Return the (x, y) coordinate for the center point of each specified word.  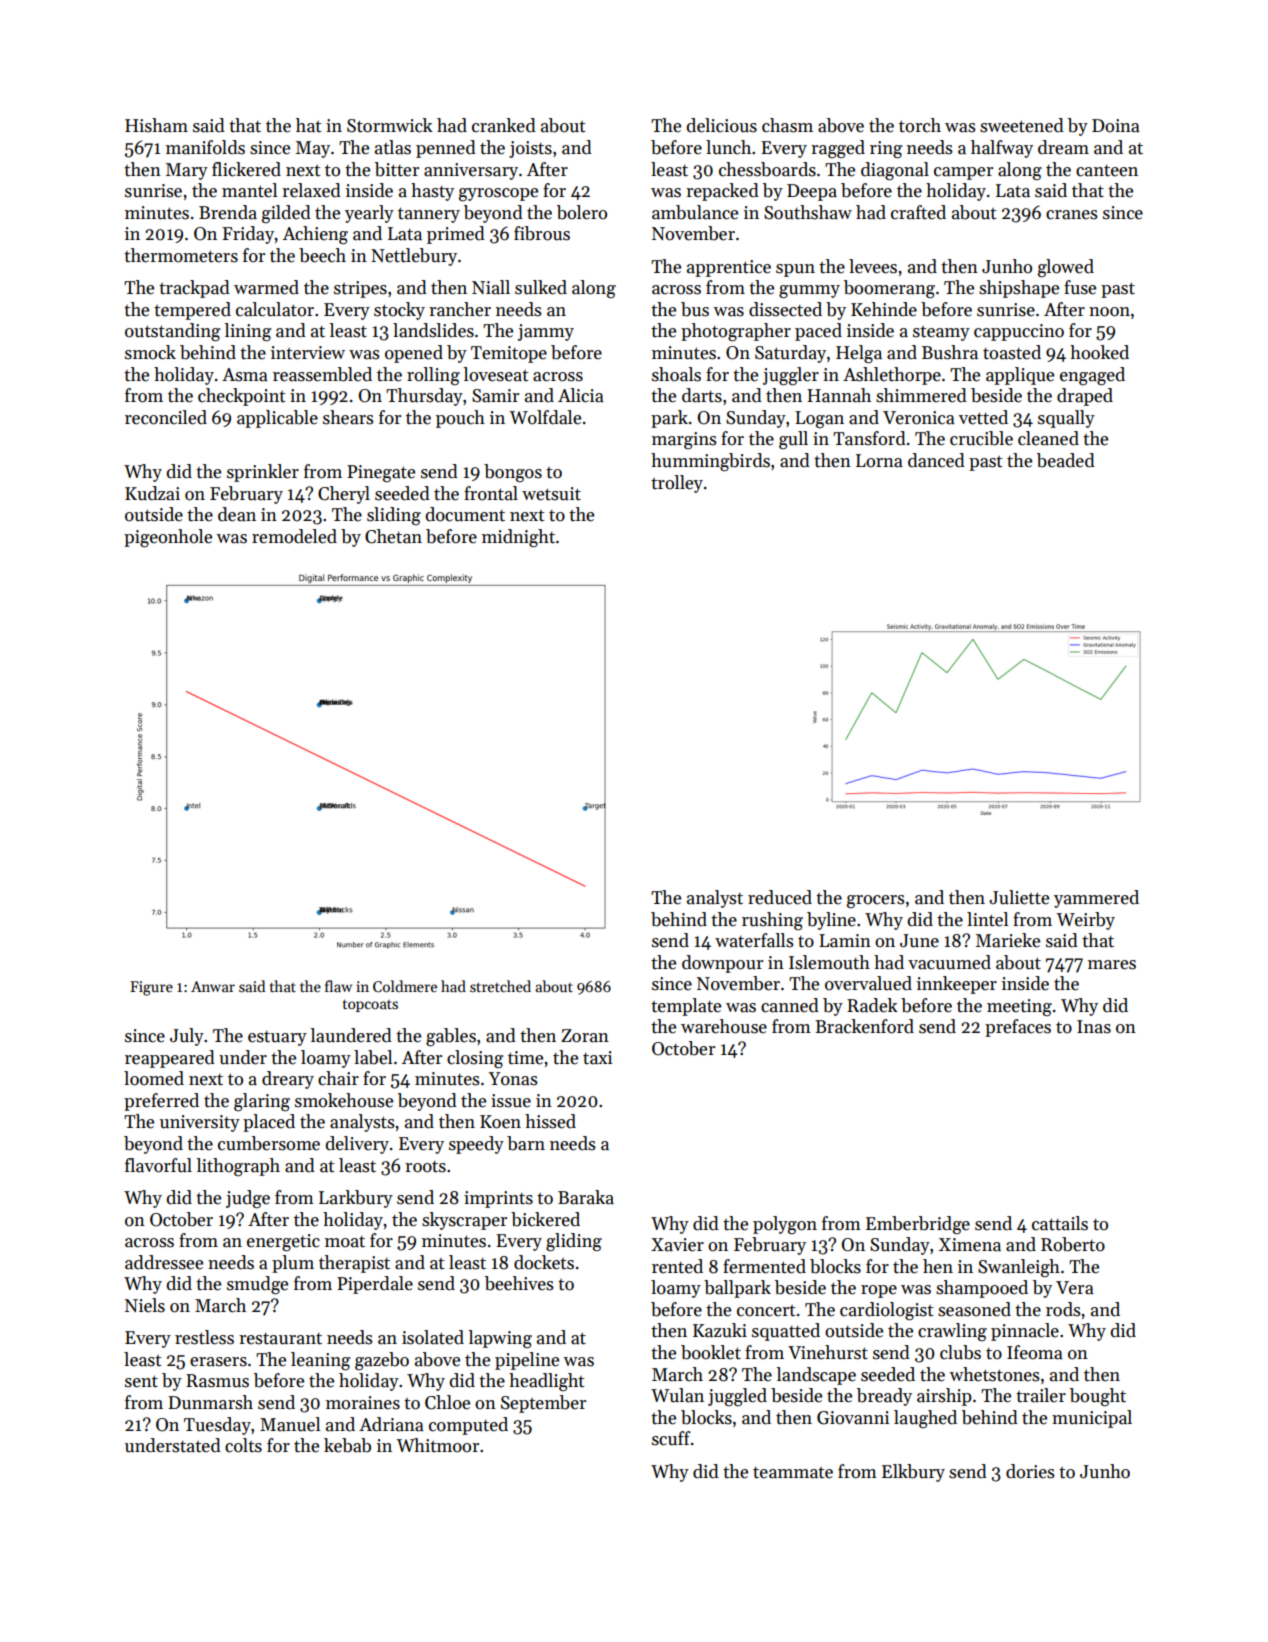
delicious (721, 125)
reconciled (166, 417)
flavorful (158, 1165)
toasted (1012, 352)
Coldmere (405, 986)
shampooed (982, 1289)
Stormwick (390, 125)
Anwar (213, 986)
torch (920, 125)
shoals (676, 374)
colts (243, 1445)
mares (1112, 965)
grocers (876, 901)
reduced (780, 897)
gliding (574, 1242)
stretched (500, 986)
